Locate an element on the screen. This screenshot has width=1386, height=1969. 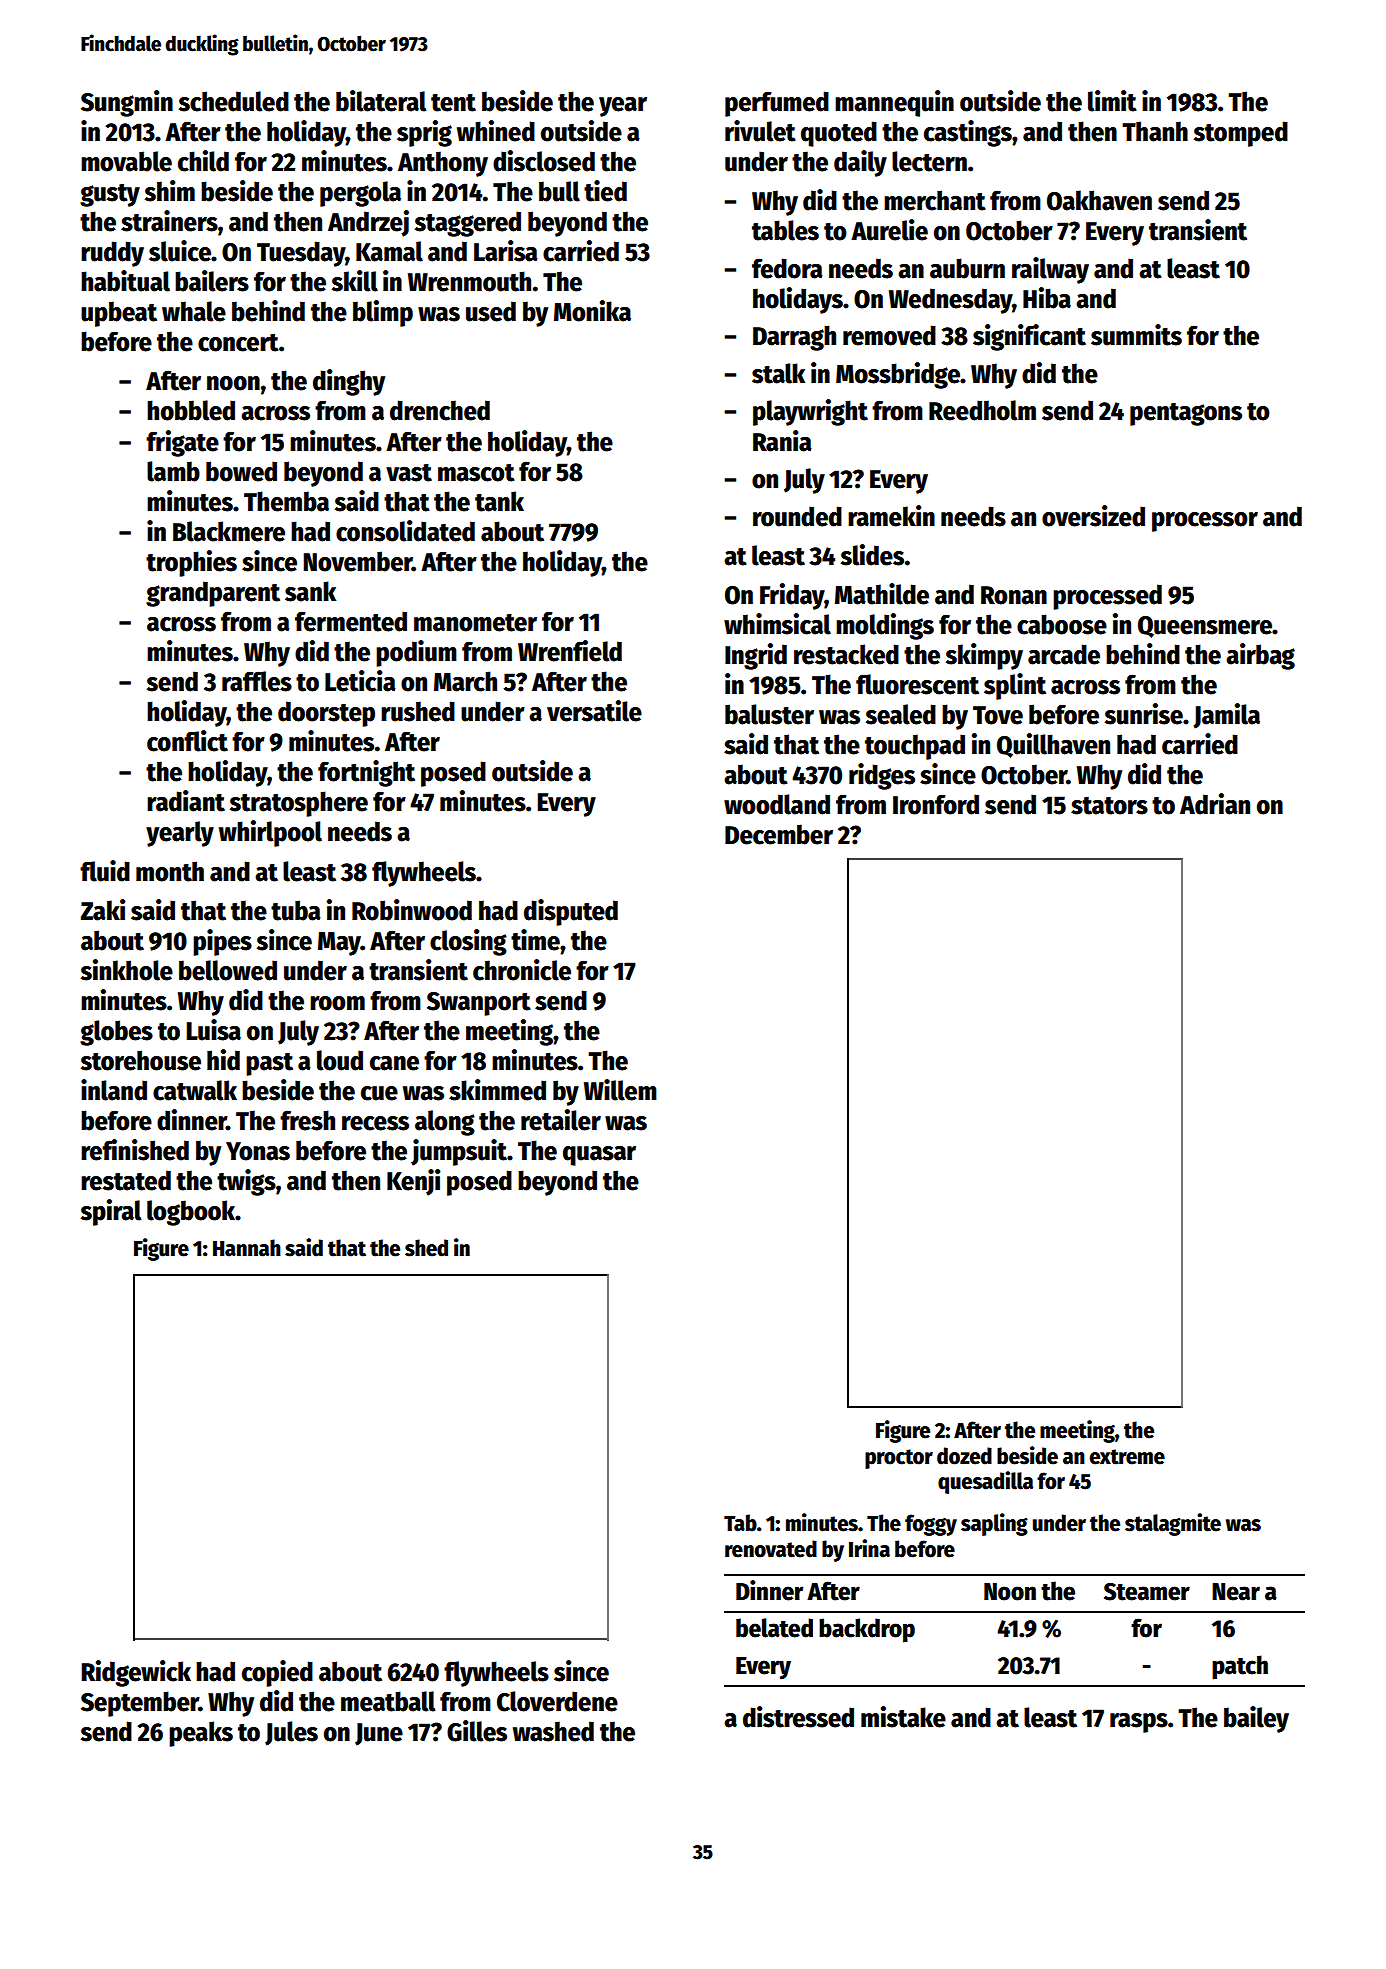
Monika is located at coordinates (592, 311).
